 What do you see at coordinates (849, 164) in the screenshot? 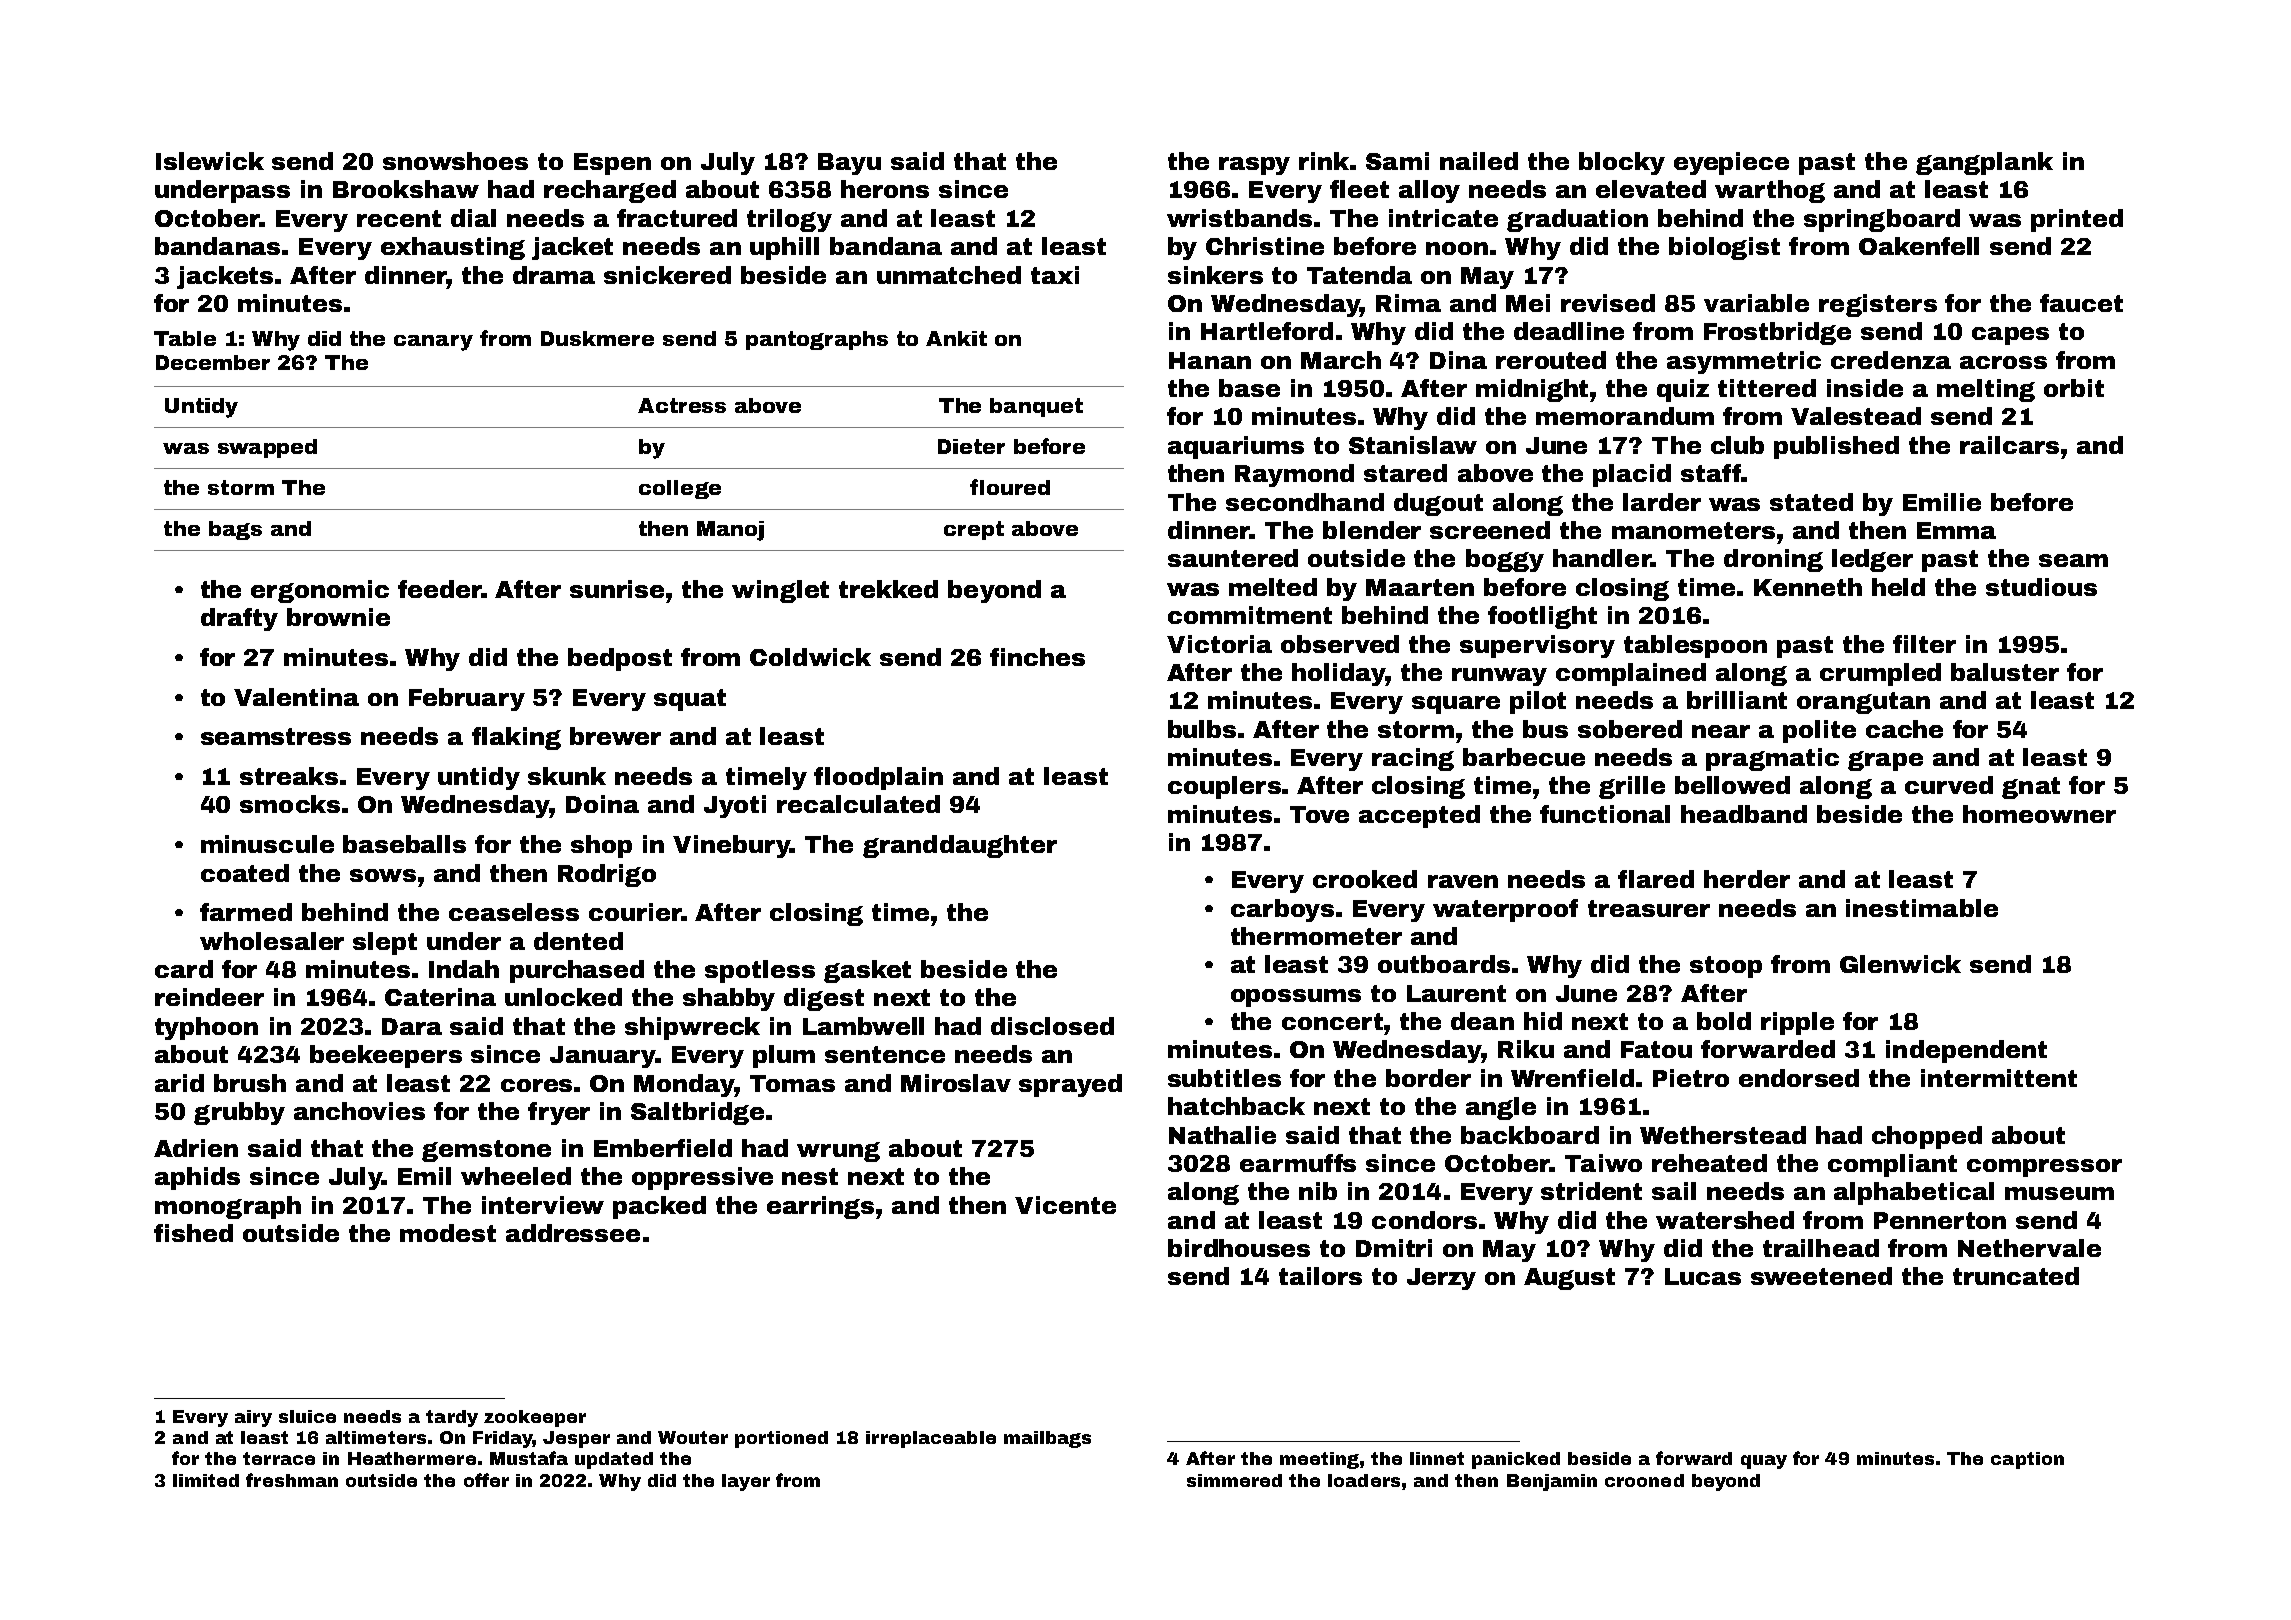
I see `Bayu` at bounding box center [849, 164].
